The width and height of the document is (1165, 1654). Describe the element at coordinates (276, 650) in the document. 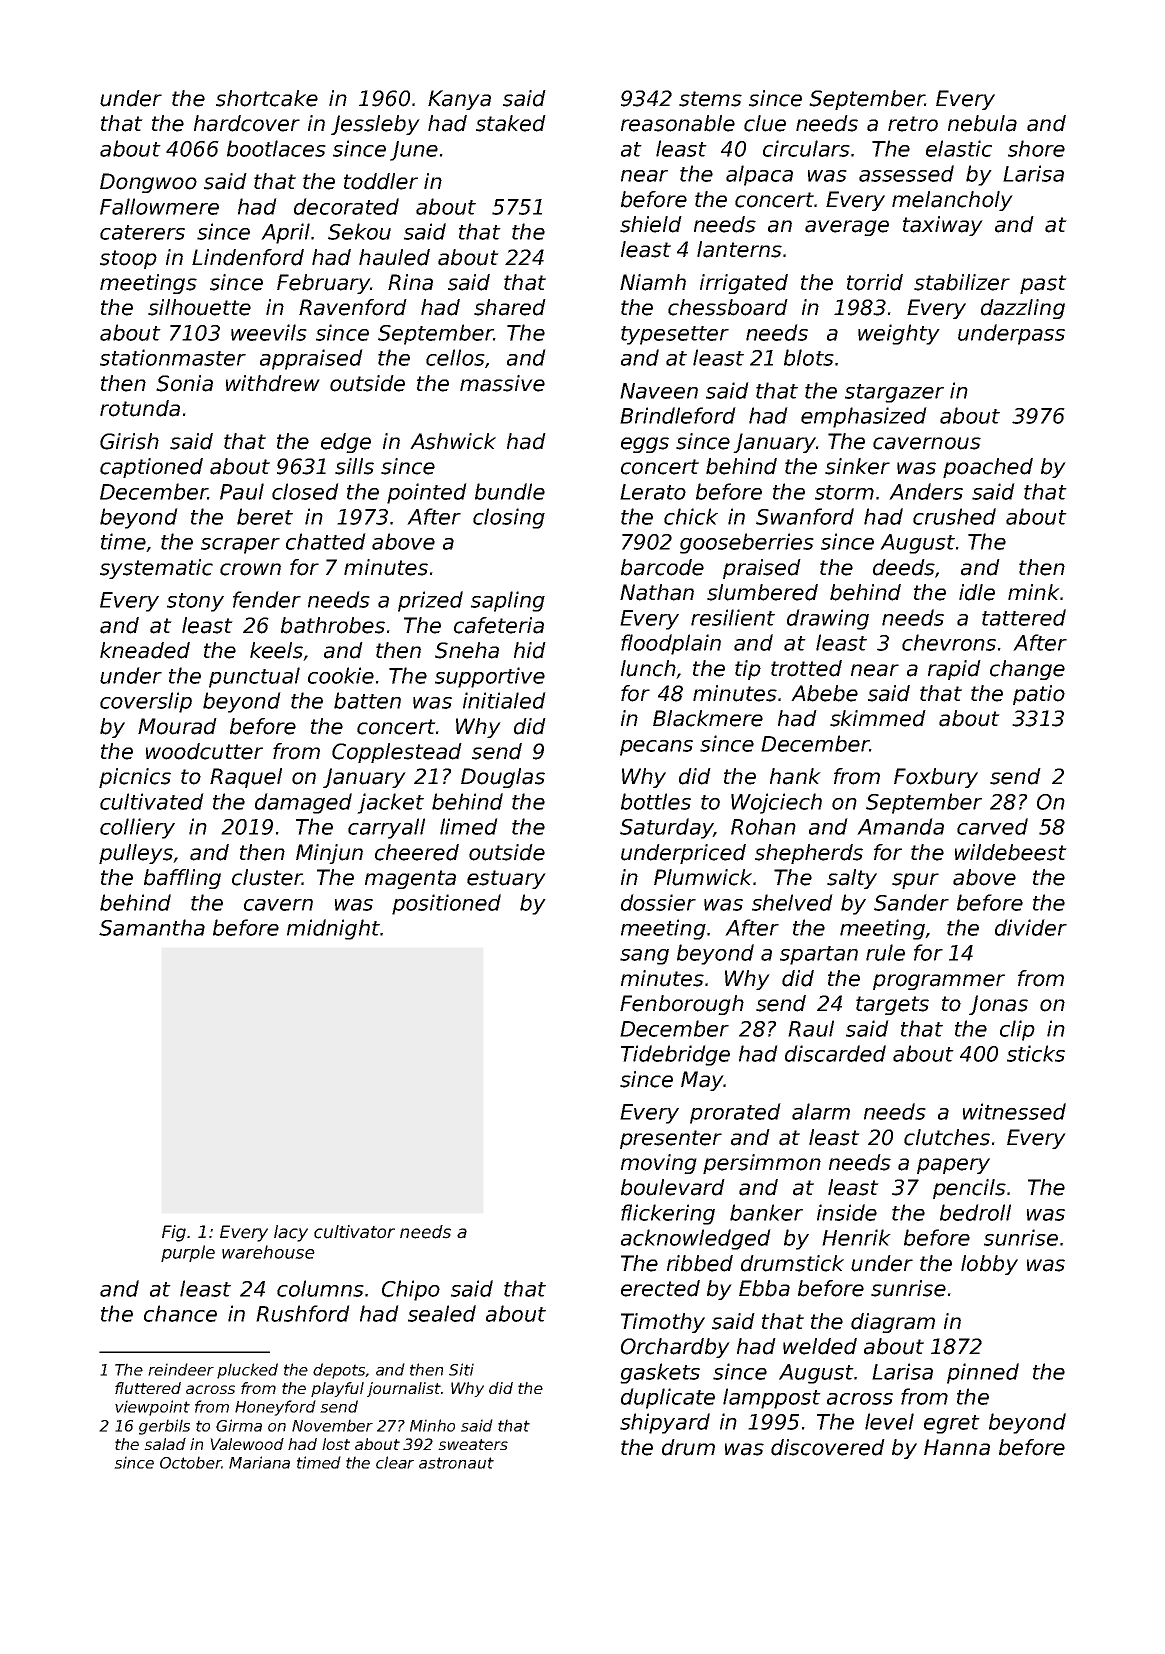

I see `keels` at that location.
